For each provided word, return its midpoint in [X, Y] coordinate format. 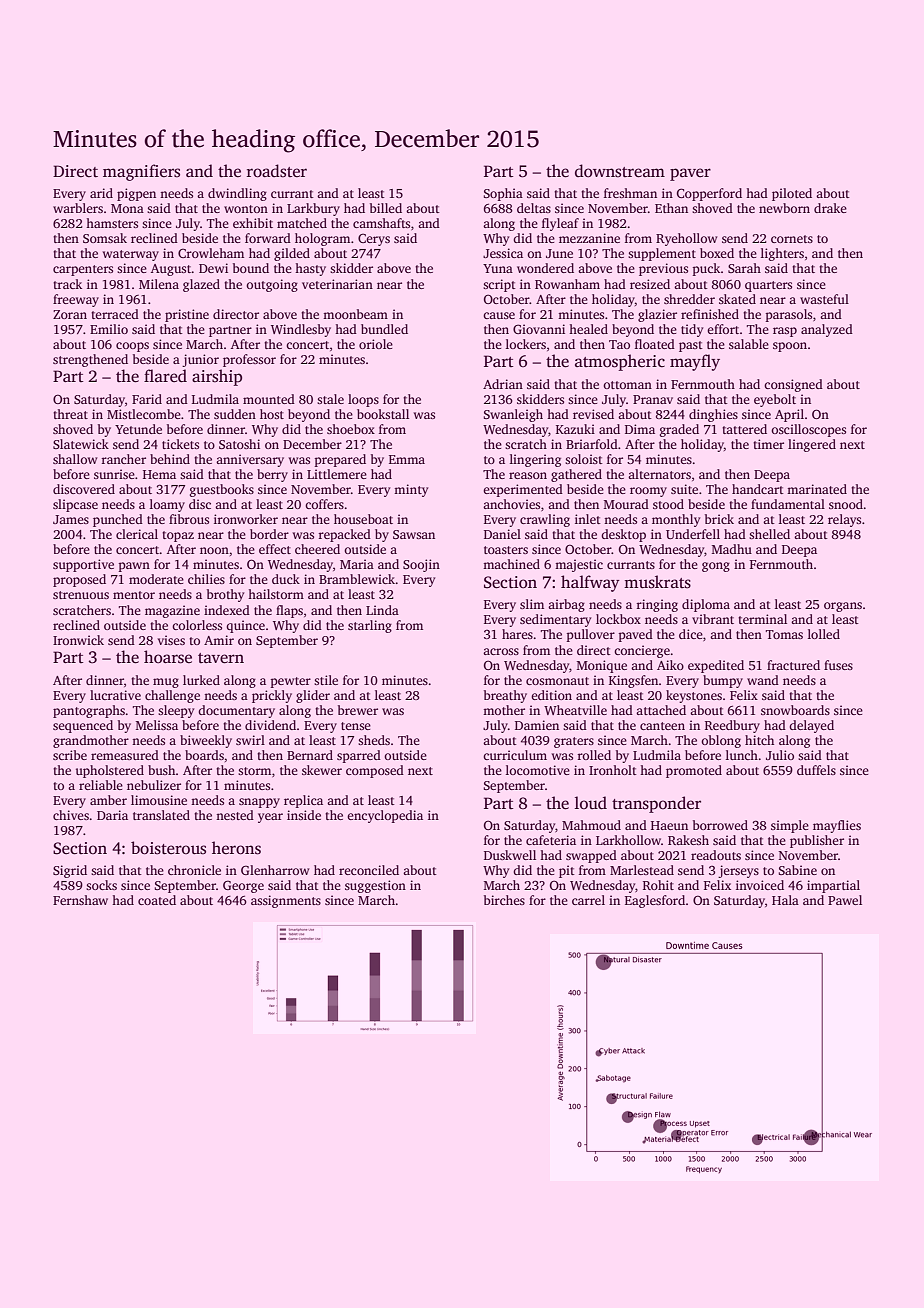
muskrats [657, 582]
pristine [187, 315]
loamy [167, 505]
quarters [768, 286]
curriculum [515, 755]
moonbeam [355, 314]
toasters [506, 550]
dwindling [237, 194]
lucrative [115, 695]
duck [286, 579]
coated [157, 900]
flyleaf [560, 224]
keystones [694, 696]
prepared [340, 460]
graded [679, 430]
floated [655, 344]
